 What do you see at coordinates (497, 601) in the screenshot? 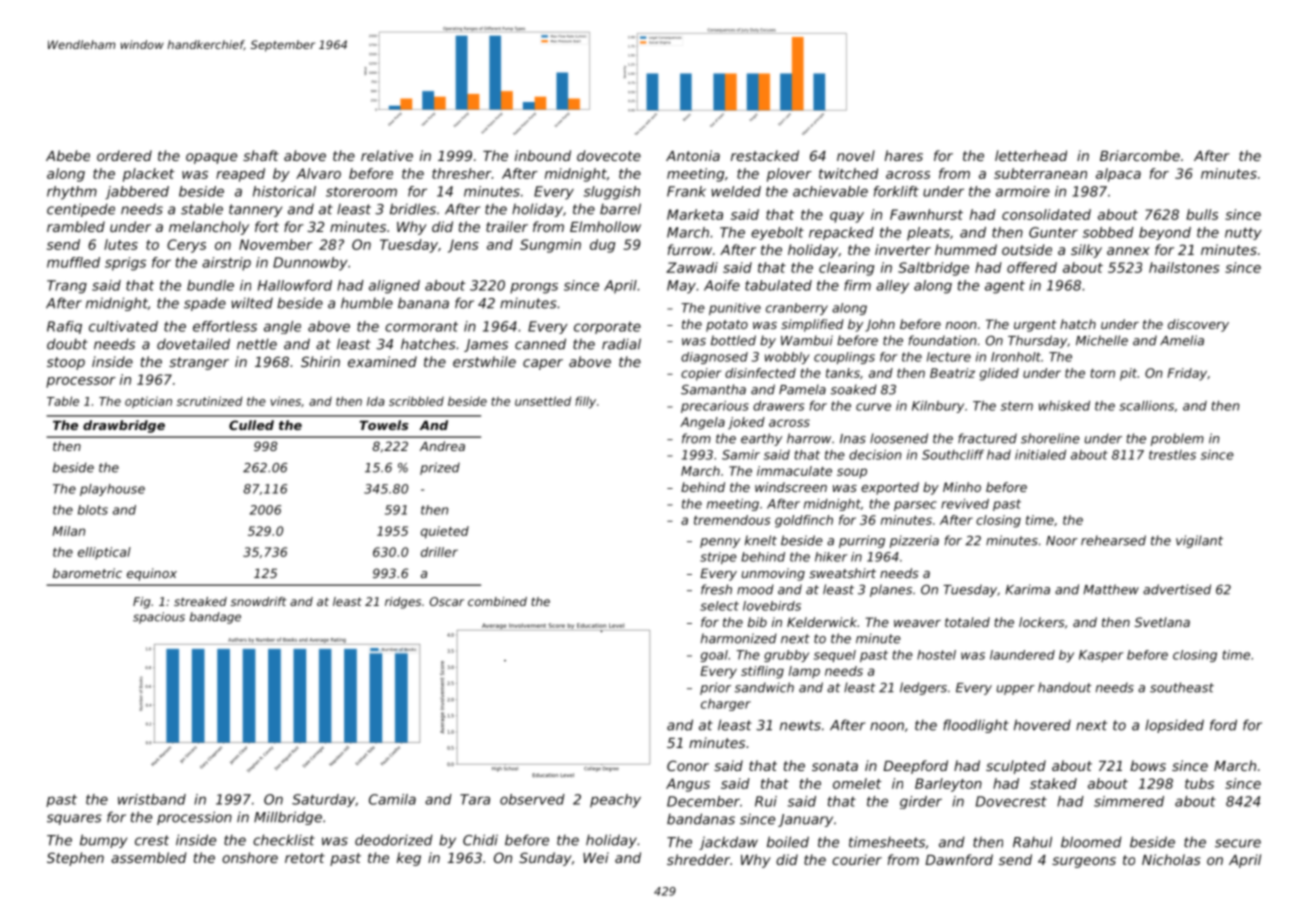
I see `combined` at bounding box center [497, 601].
